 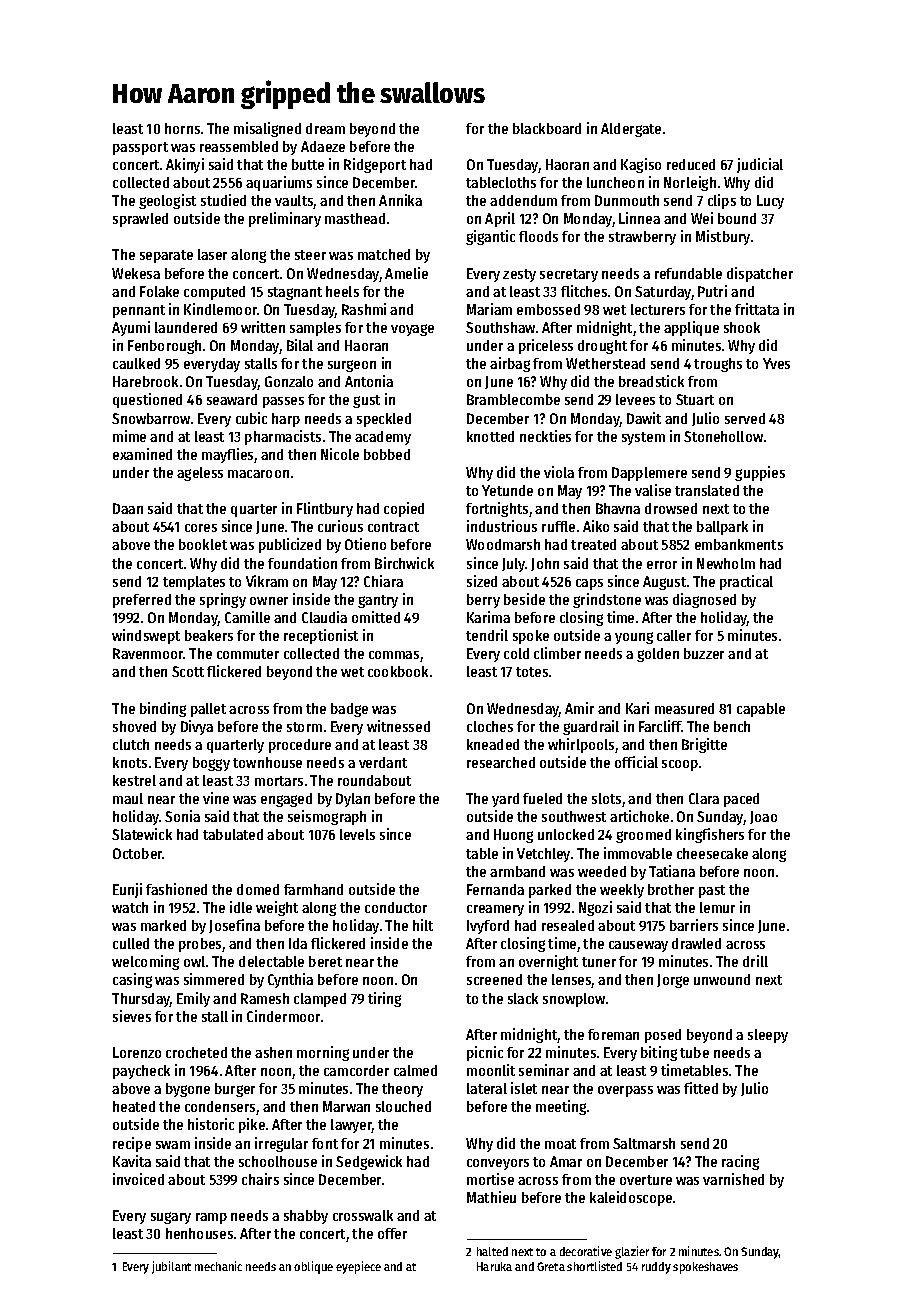 I want to click on Kavita, so click(x=132, y=1161).
